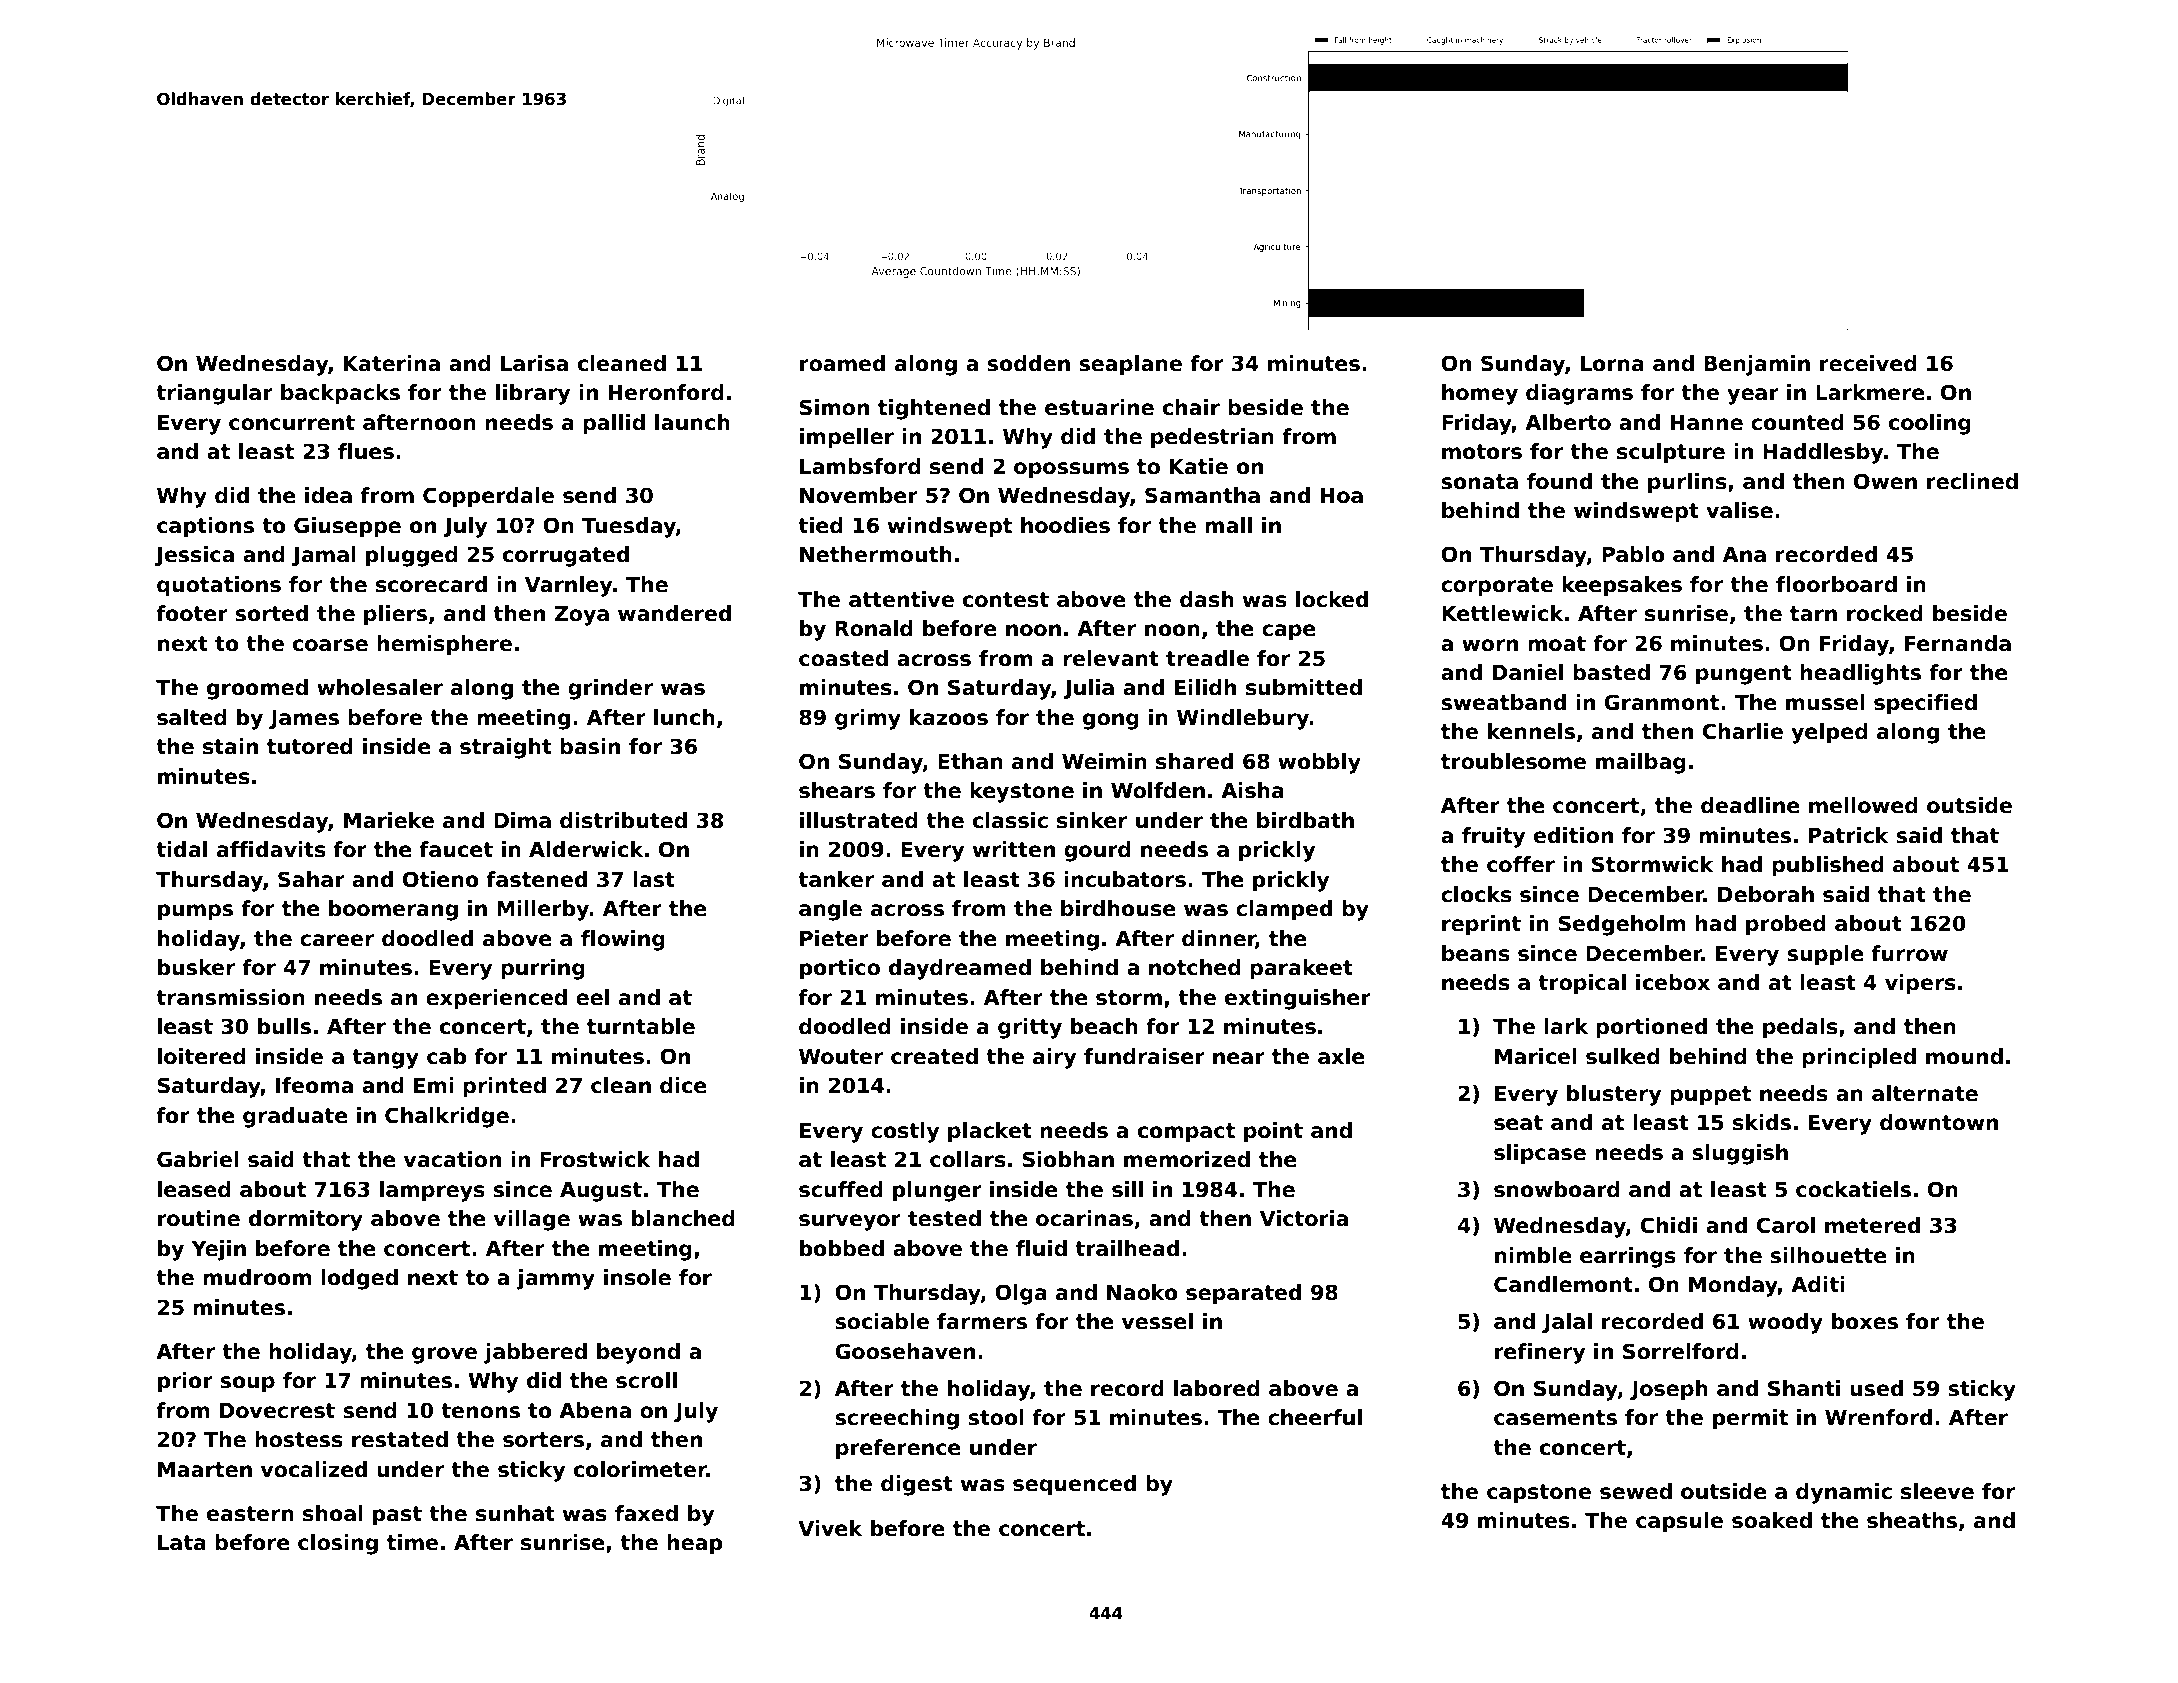 The height and width of the page is (1683, 2178). I want to click on valise, so click(1739, 510).
